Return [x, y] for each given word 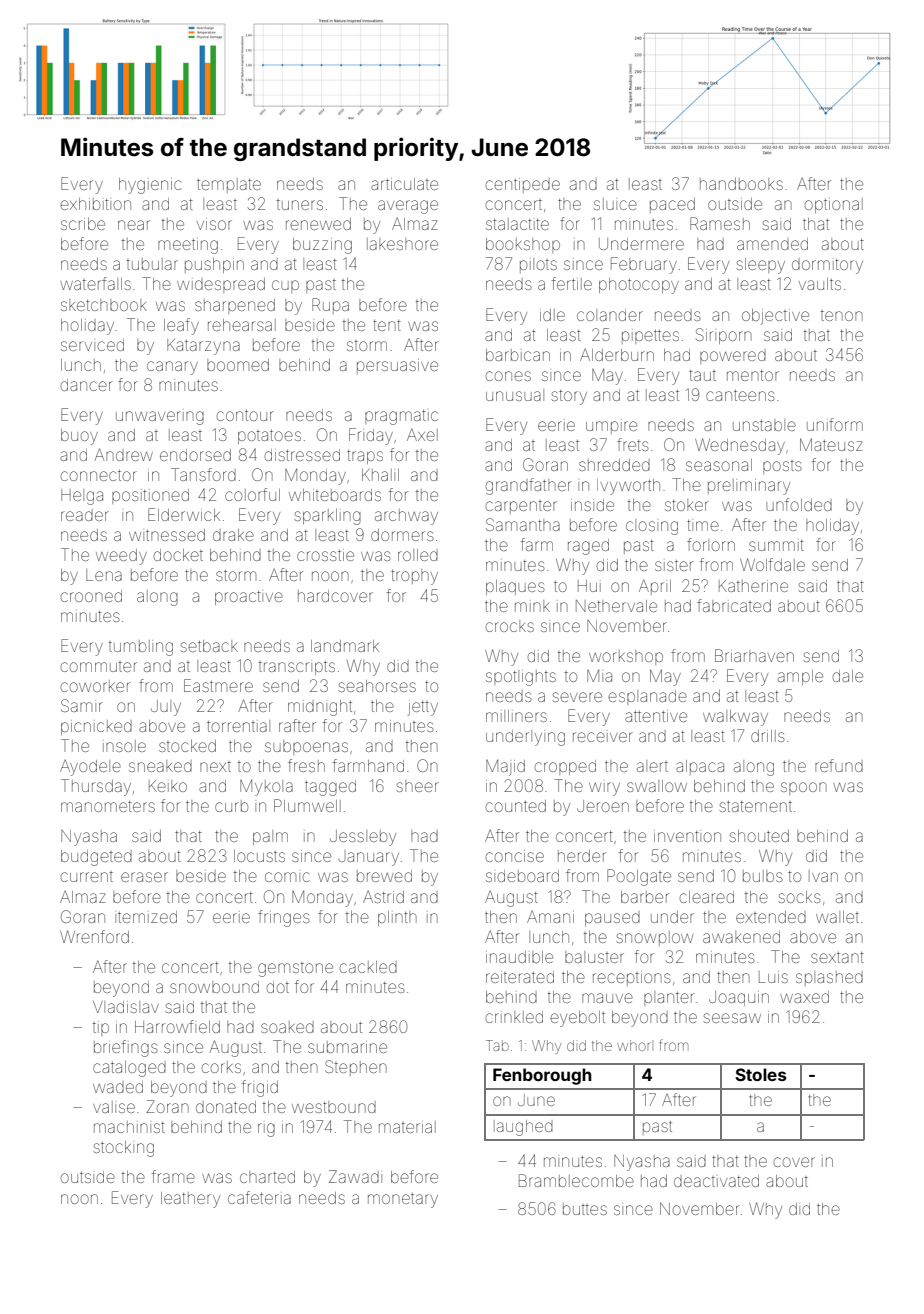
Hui [589, 586]
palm [270, 837]
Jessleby [363, 838]
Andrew [123, 454]
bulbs [763, 876]
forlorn [711, 544]
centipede [523, 185]
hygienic [150, 186]
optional [834, 205]
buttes [585, 1209]
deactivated [716, 1181]
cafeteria [259, 1197]
